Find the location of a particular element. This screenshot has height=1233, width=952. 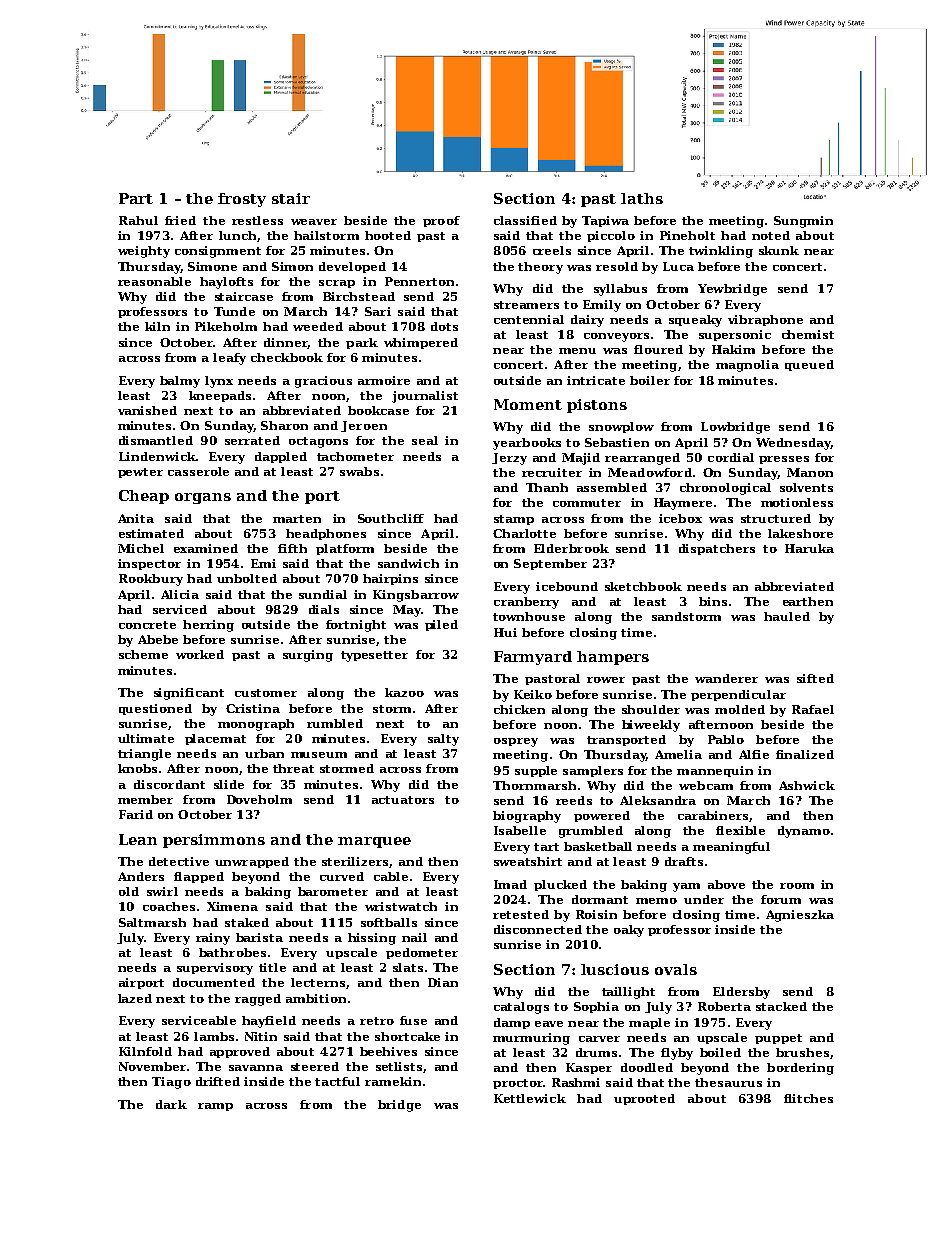

detective is located at coordinates (179, 861).
